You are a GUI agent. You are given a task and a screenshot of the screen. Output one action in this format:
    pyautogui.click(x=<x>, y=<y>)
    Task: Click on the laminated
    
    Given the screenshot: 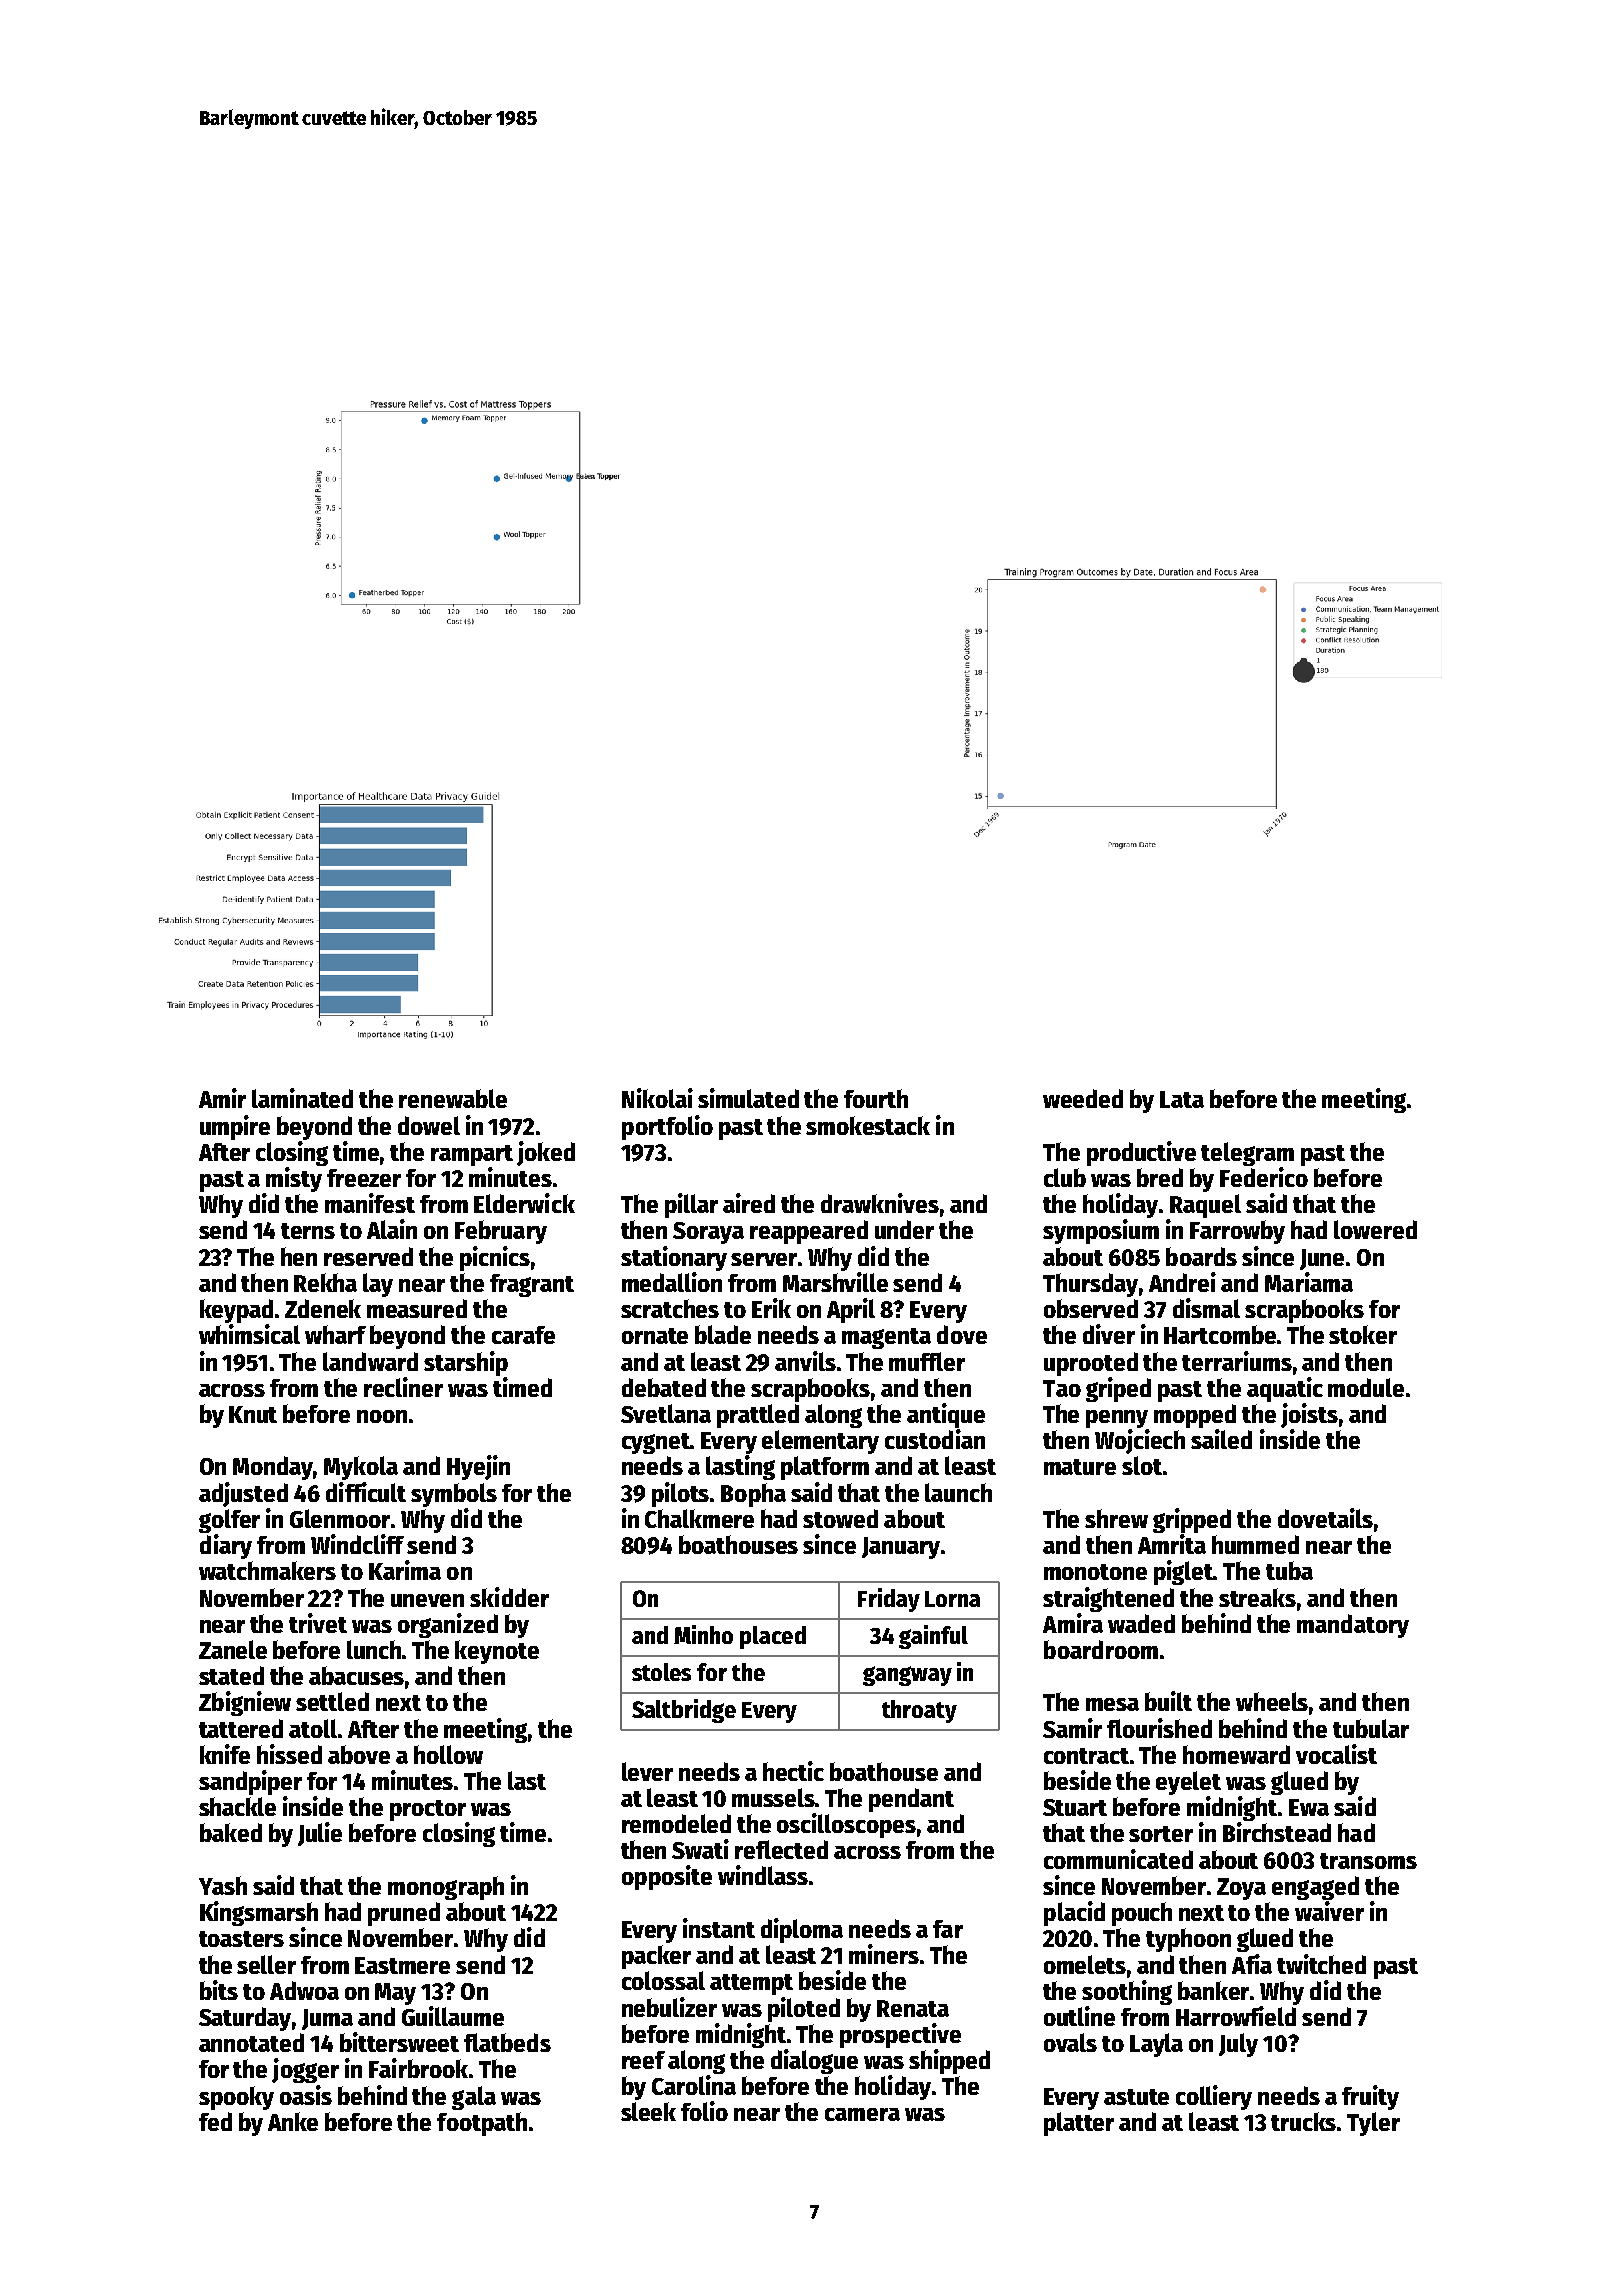 What is the action you would take?
    pyautogui.click(x=302, y=1098)
